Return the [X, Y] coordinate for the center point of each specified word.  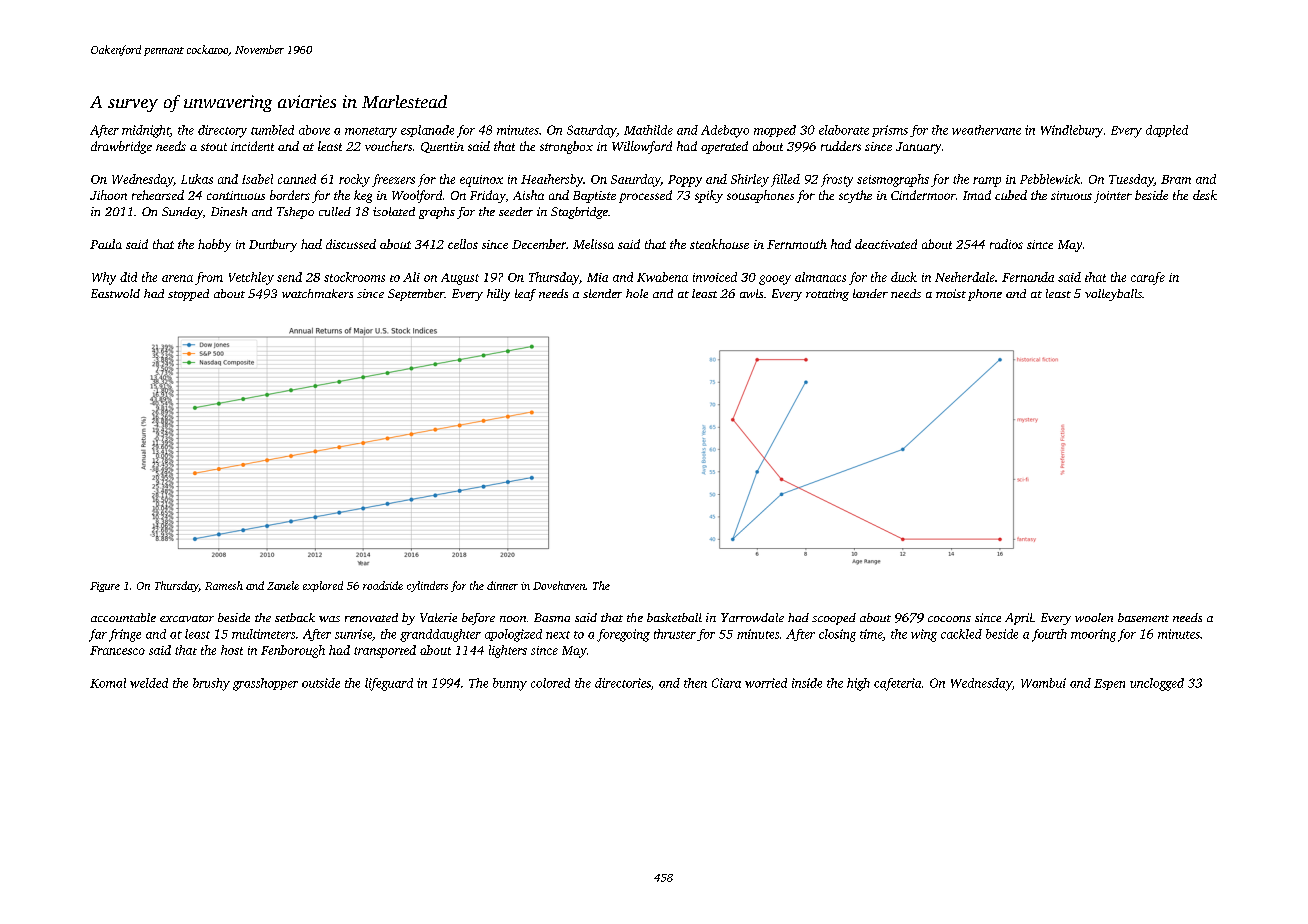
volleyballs [1113, 295]
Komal [108, 683]
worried [766, 683]
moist [951, 293]
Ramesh [224, 585]
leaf [525, 295]
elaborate [844, 130]
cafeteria [897, 684]
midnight [146, 131]
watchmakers [317, 293]
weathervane [986, 130]
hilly [498, 295]
